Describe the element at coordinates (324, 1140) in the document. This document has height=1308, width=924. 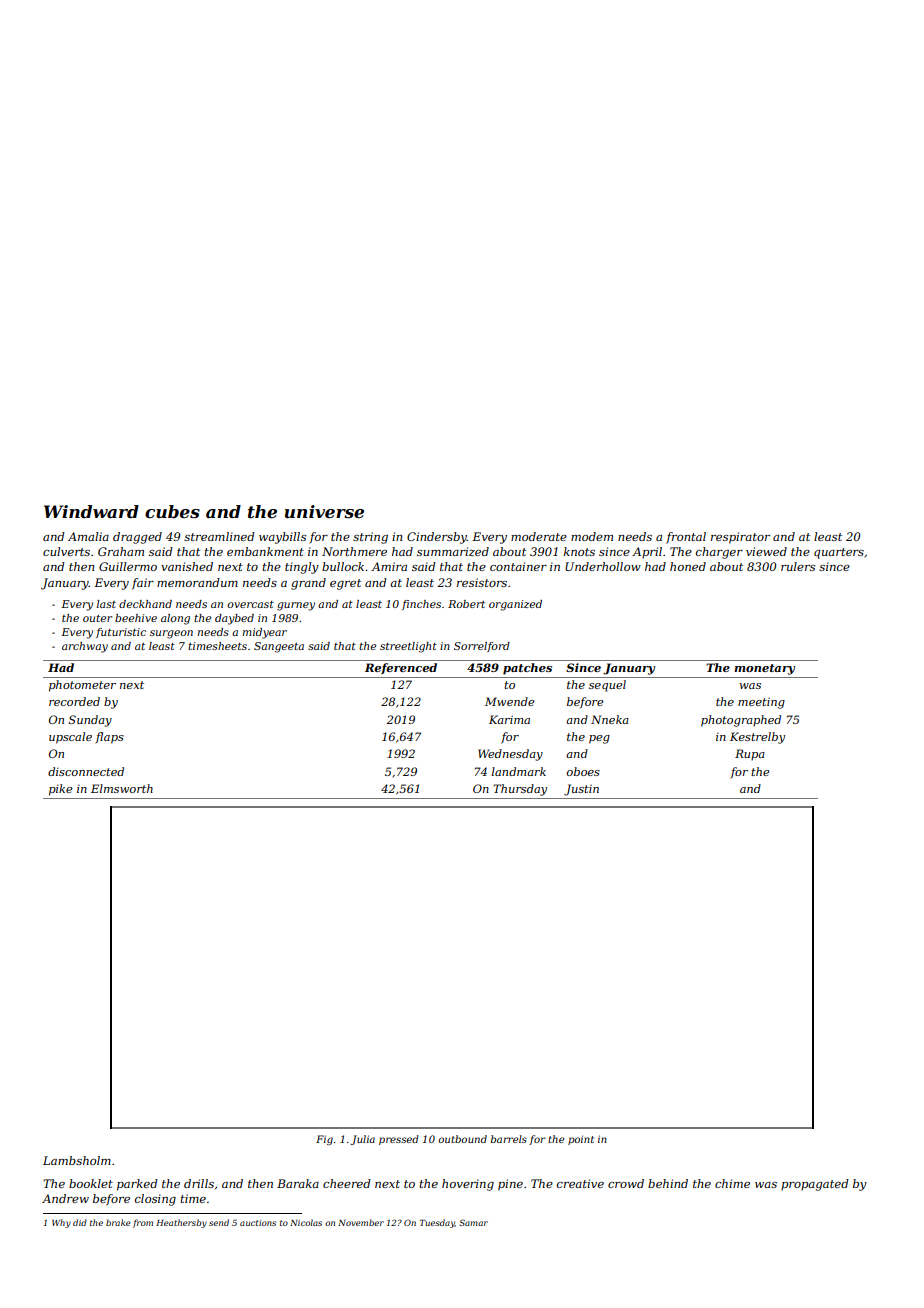
I see `Fig` at that location.
